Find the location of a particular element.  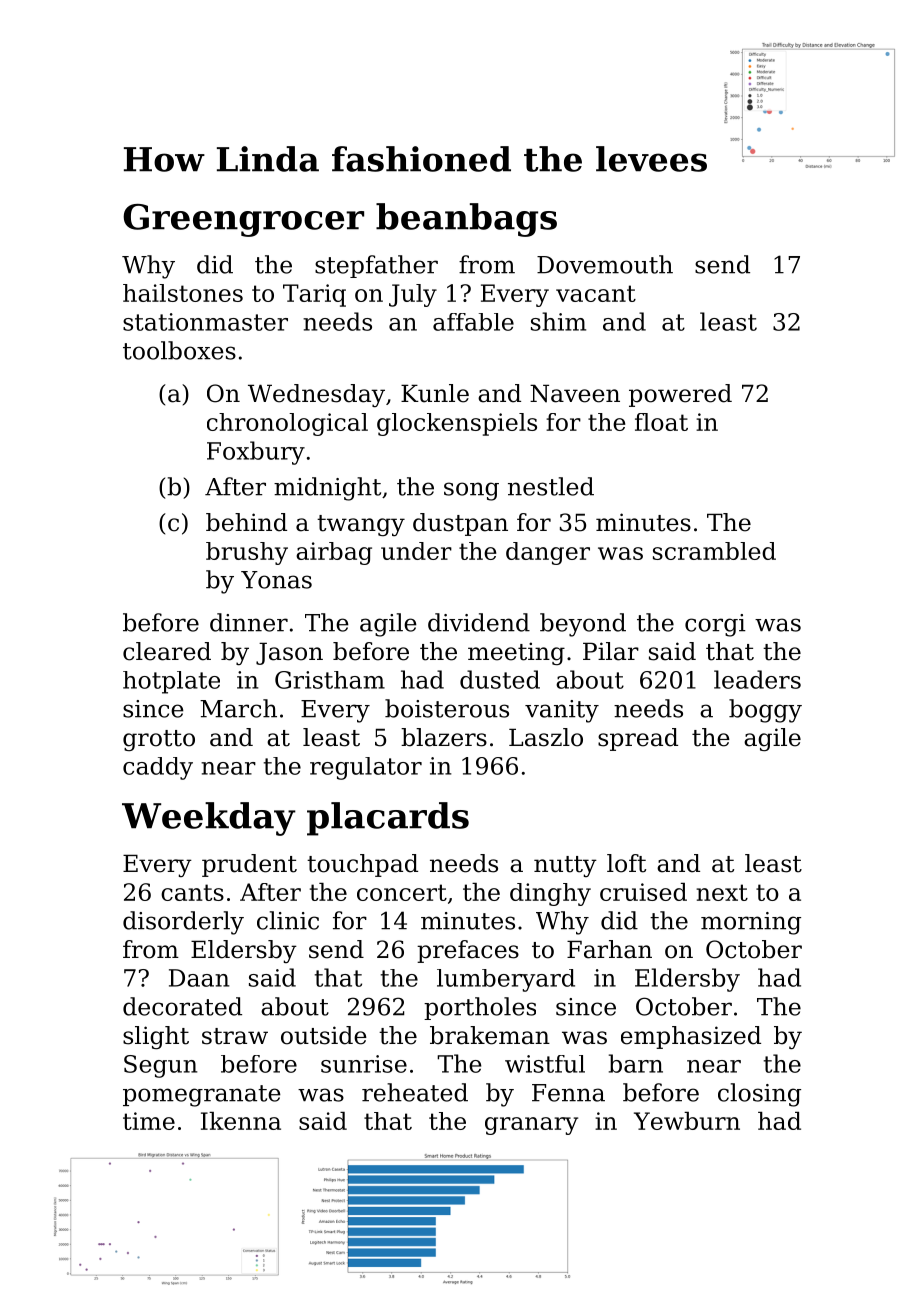

concert is located at coordinates (402, 892).
